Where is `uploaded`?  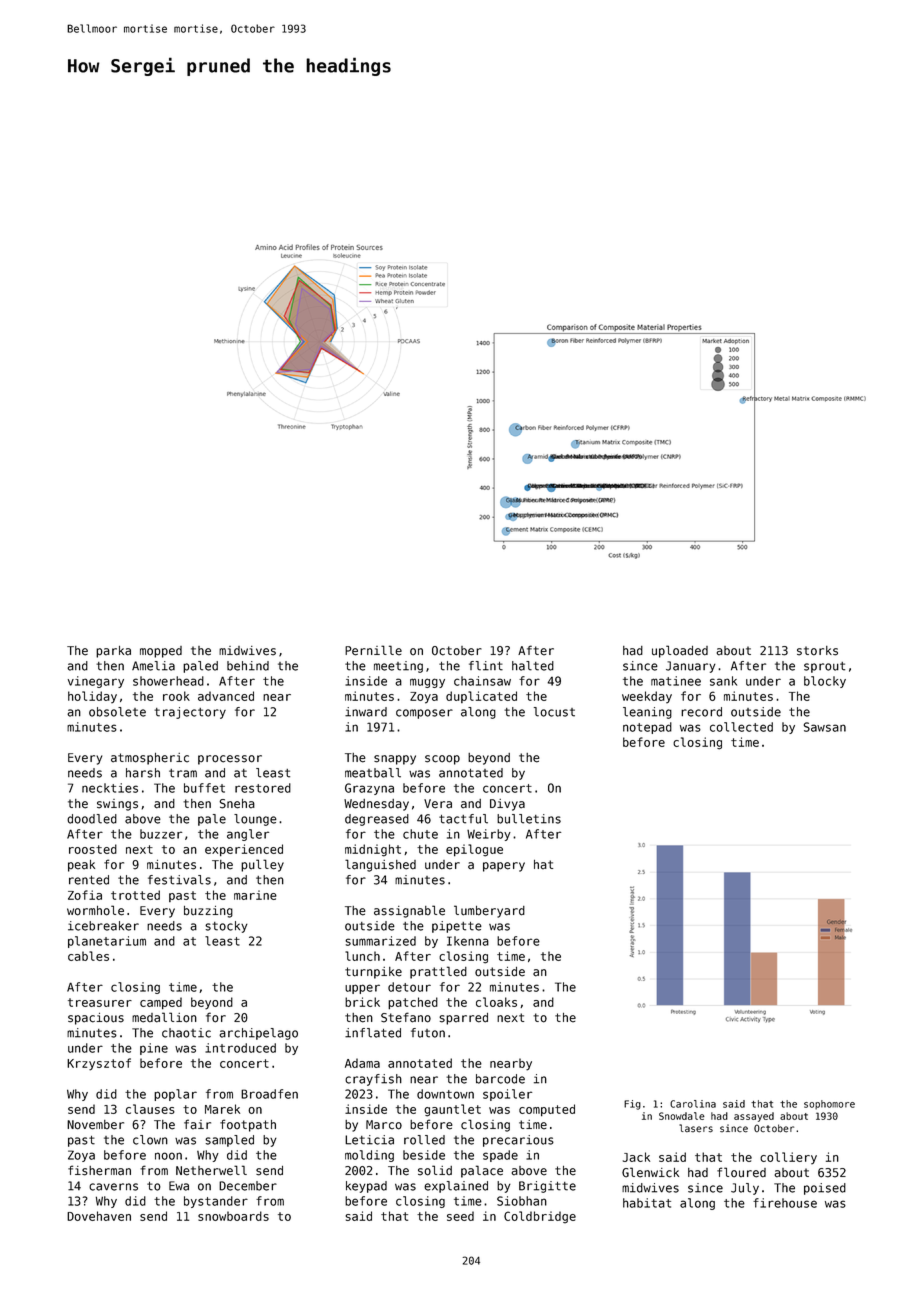
uploaded is located at coordinates (680, 651).
